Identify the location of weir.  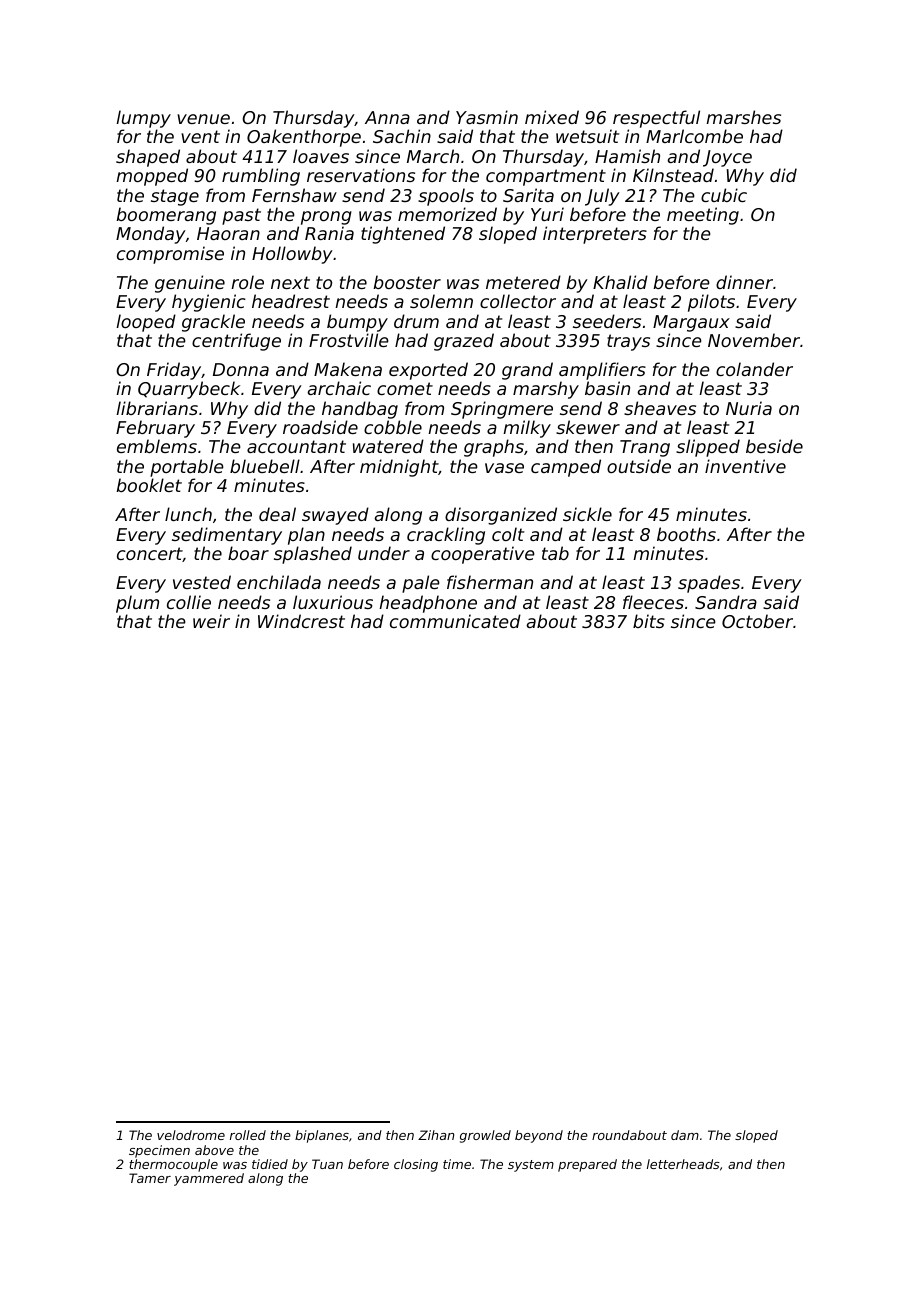
(211, 621).
